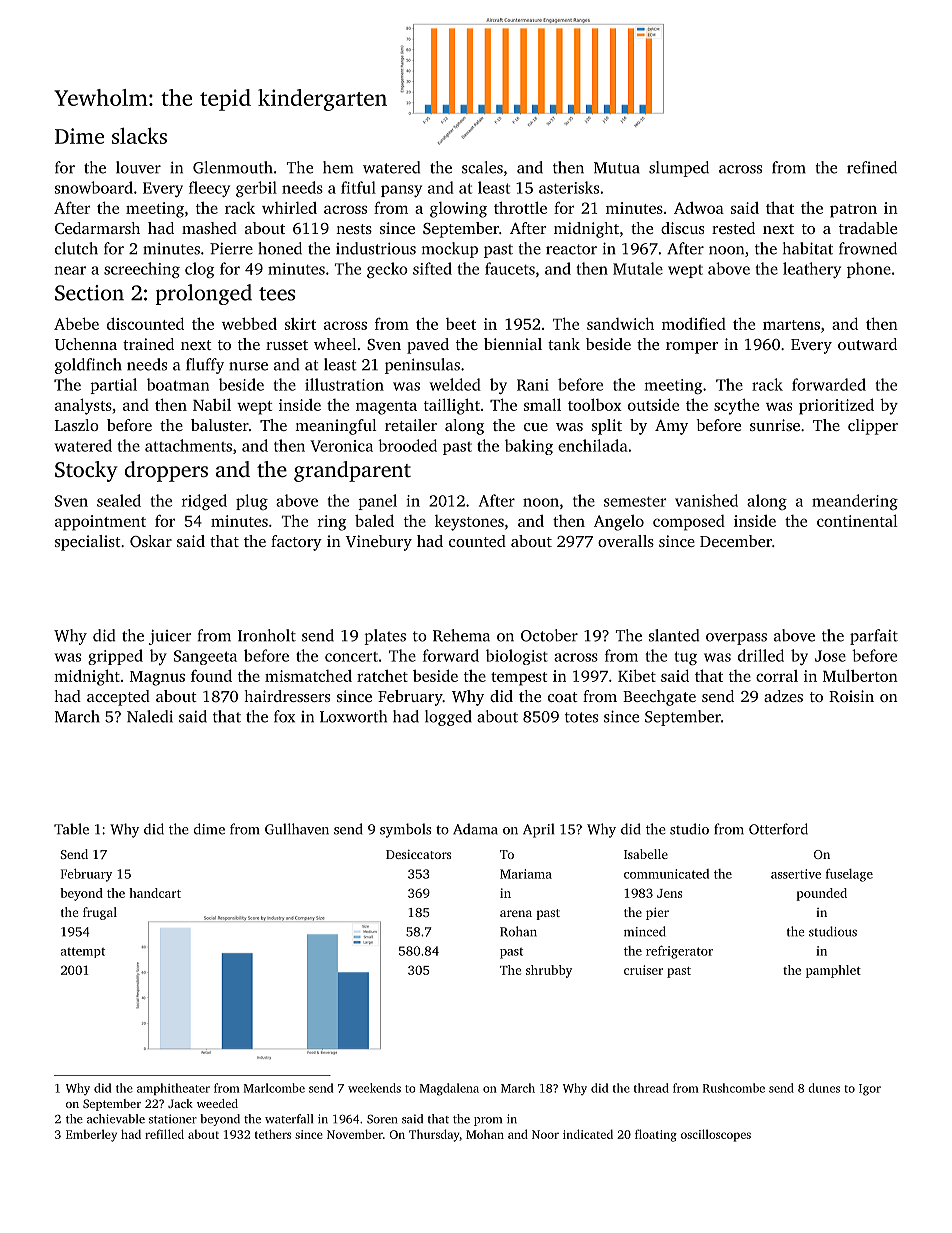 The width and height of the image is (952, 1233). Describe the element at coordinates (287, 696) in the image. I see `hairdressers` at that location.
